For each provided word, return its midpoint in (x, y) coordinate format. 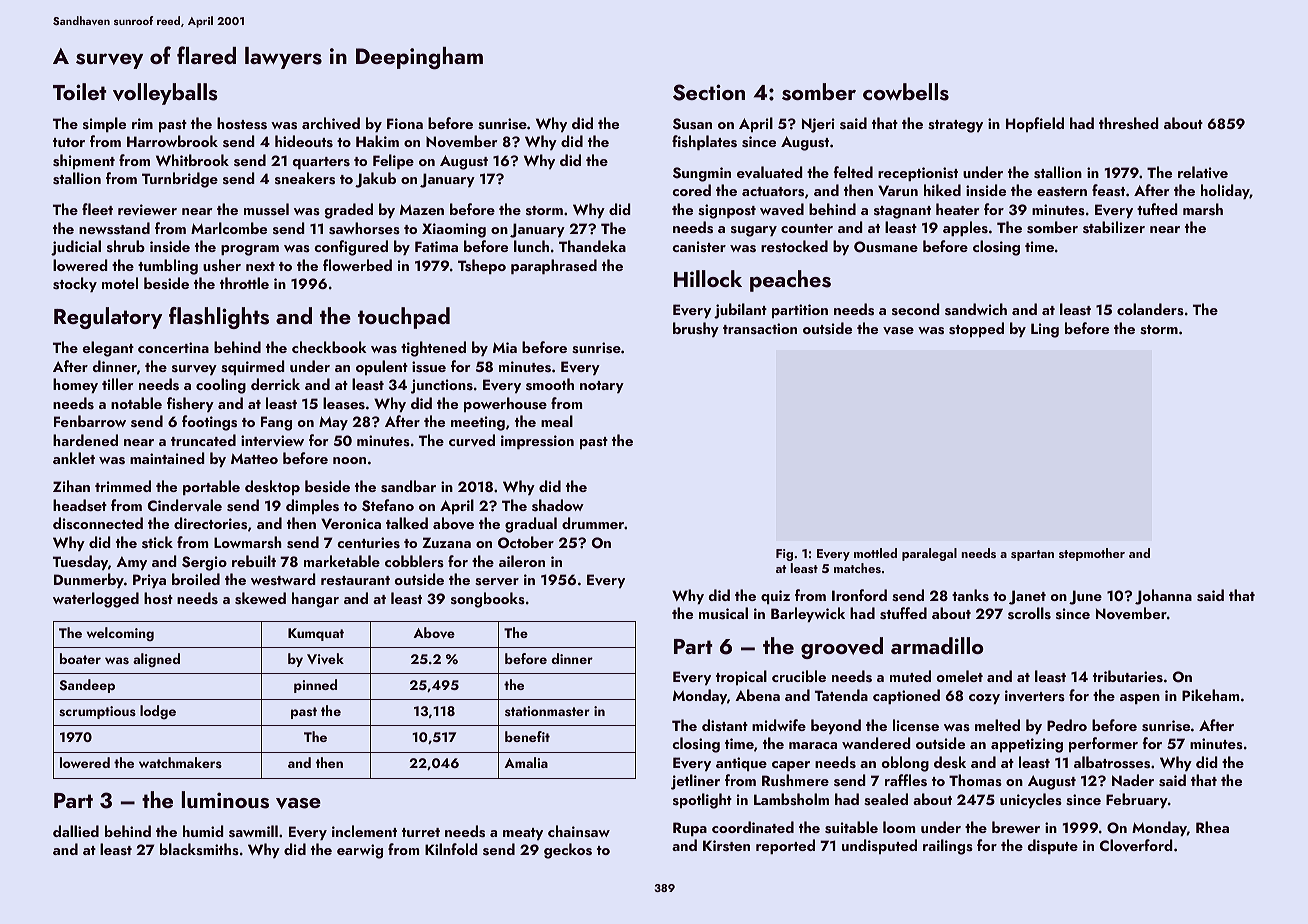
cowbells (906, 92)
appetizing (1027, 745)
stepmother (1092, 554)
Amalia (526, 762)
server (497, 582)
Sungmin (702, 174)
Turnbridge (180, 180)
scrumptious (97, 712)
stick (157, 542)
